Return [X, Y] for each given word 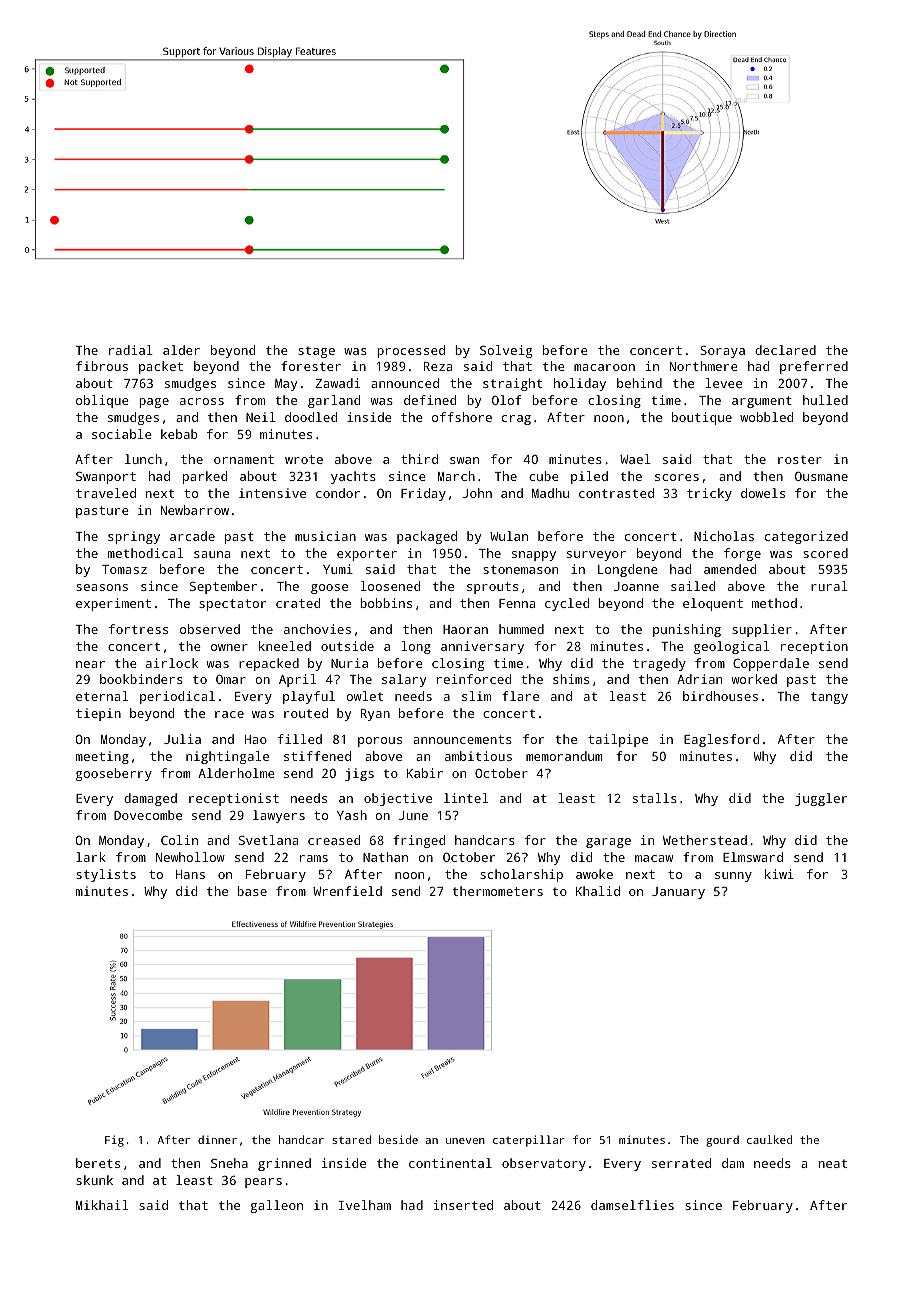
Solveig [506, 351]
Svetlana [268, 840]
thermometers [498, 891]
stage [316, 352]
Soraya [722, 352]
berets [98, 1163]
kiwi [779, 874]
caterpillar [529, 1141]
